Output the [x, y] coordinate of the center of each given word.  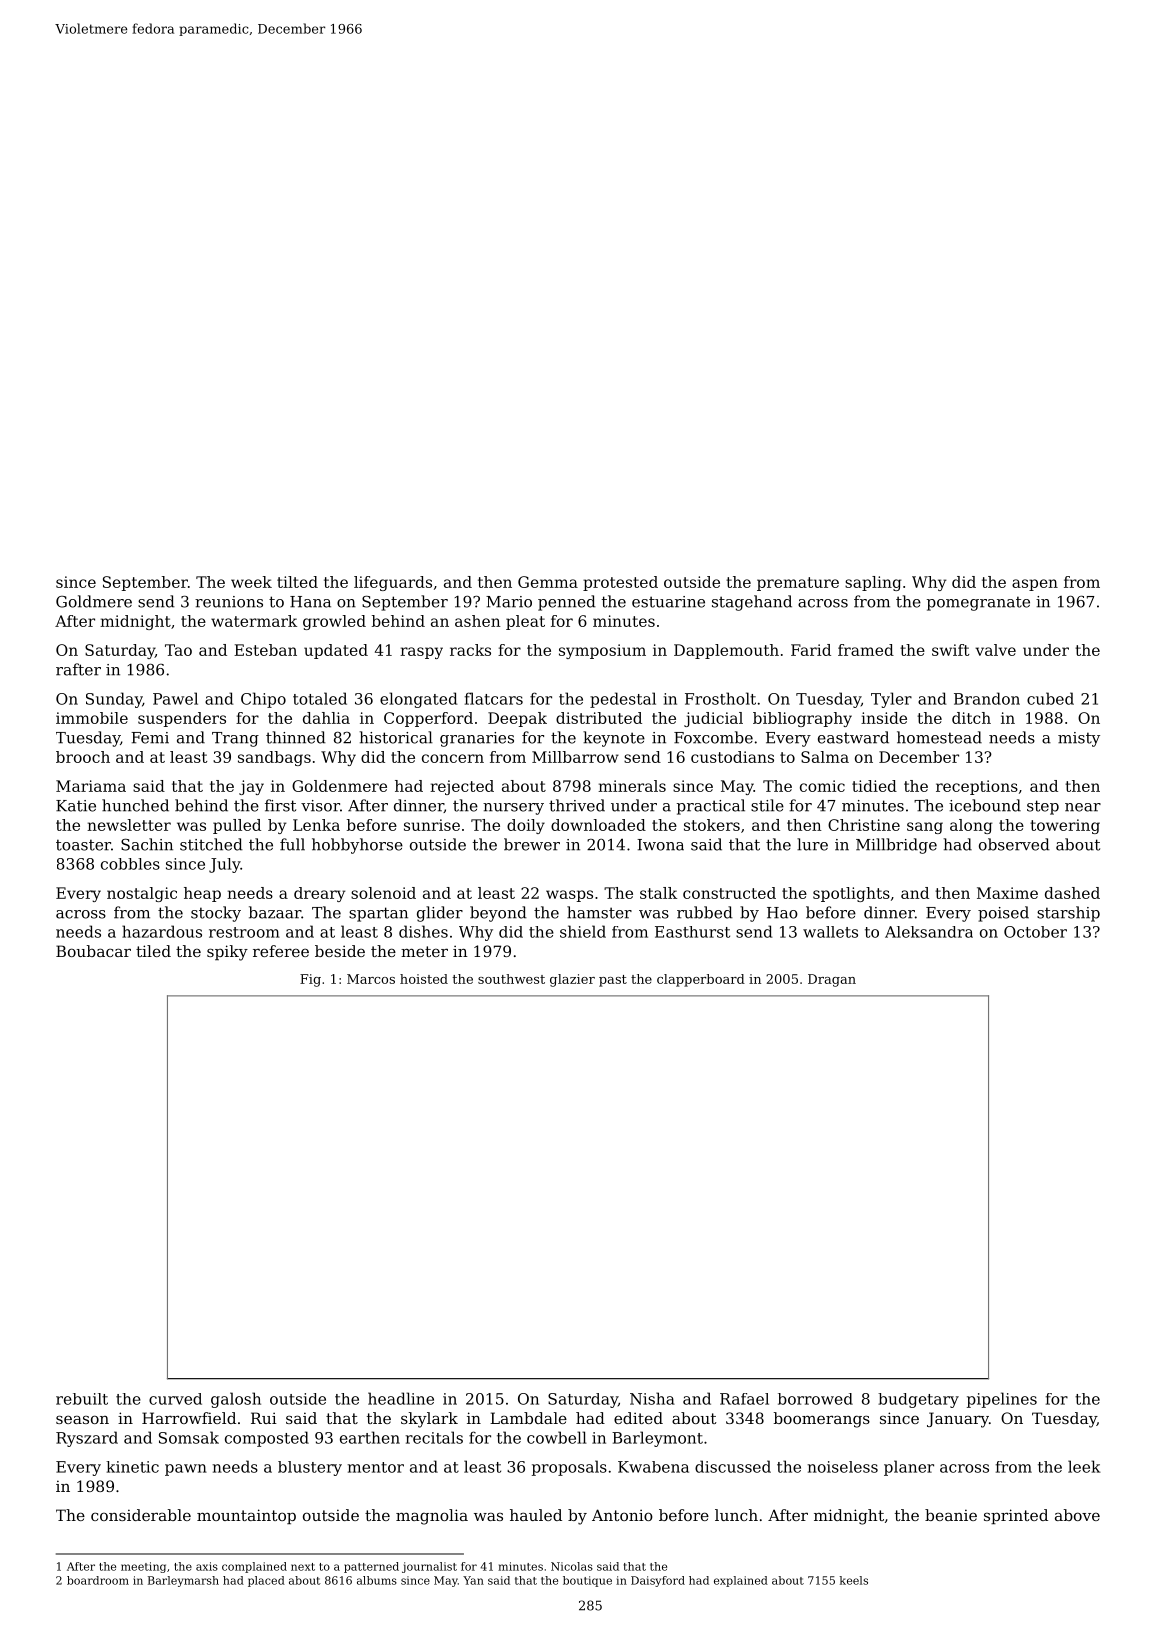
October [1035, 932]
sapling [873, 583]
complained [254, 1567]
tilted [297, 582]
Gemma [548, 582]
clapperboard [701, 980]
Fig [310, 980]
